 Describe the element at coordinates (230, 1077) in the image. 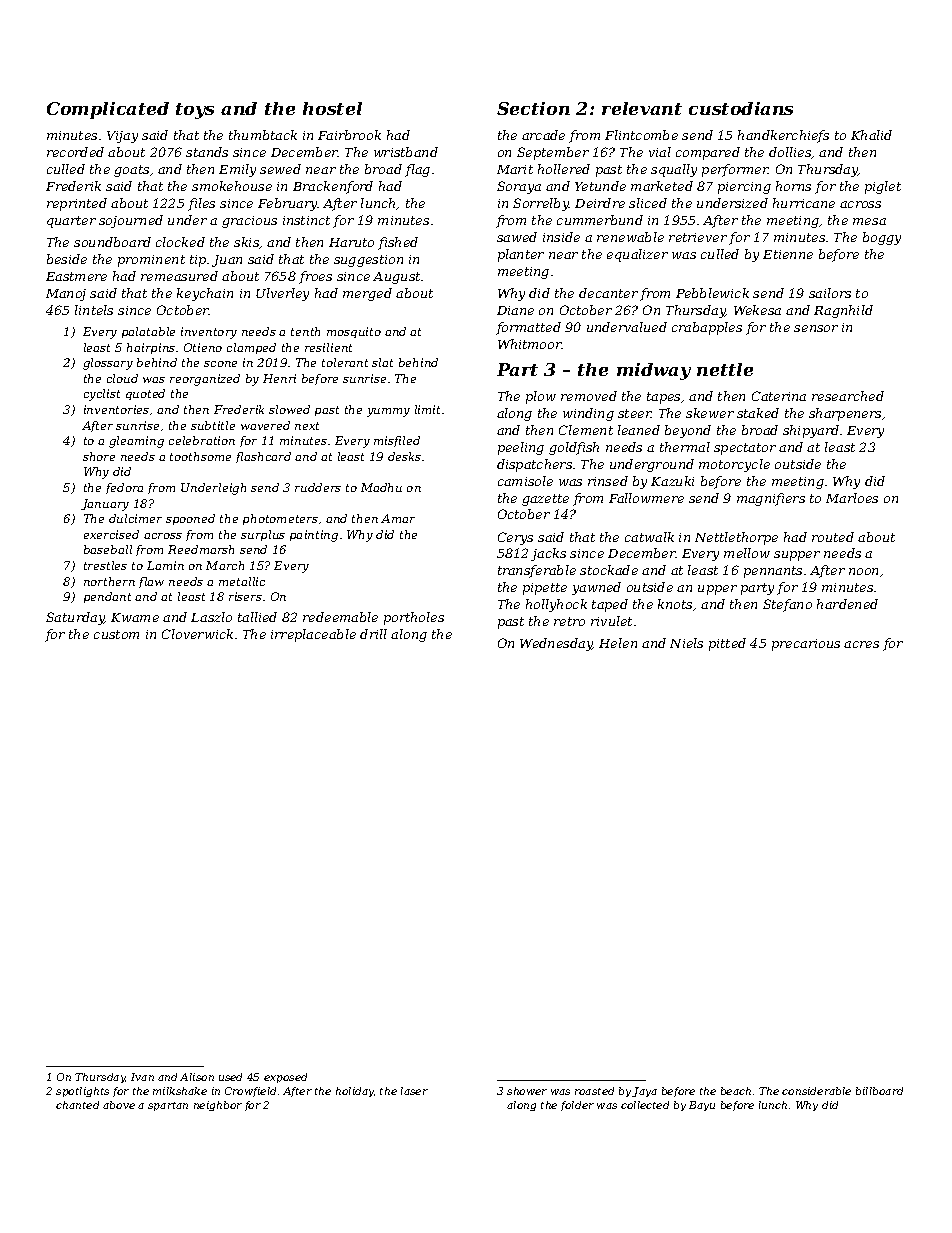

I see `used` at that location.
